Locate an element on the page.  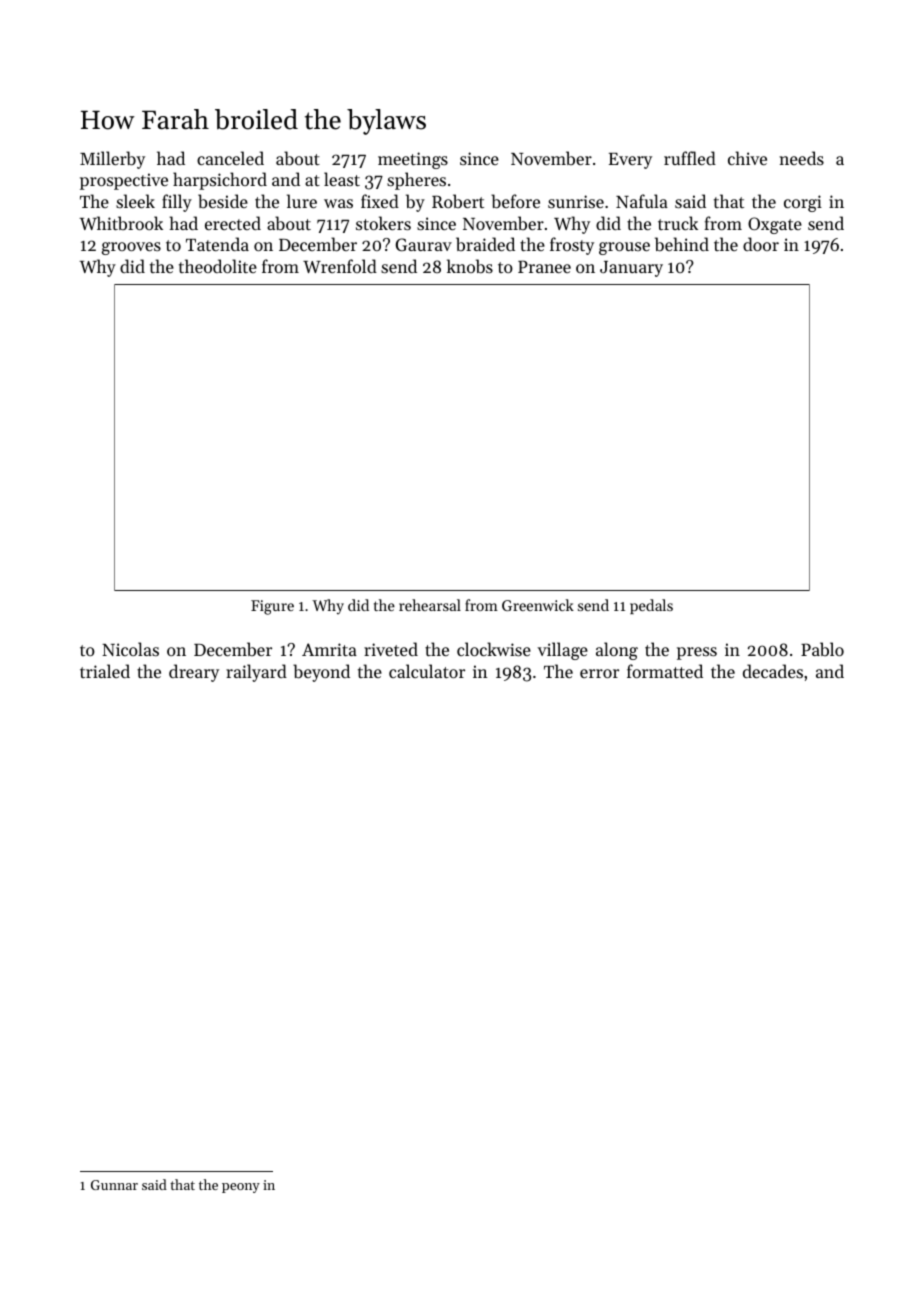
trialed is located at coordinates (105, 671).
